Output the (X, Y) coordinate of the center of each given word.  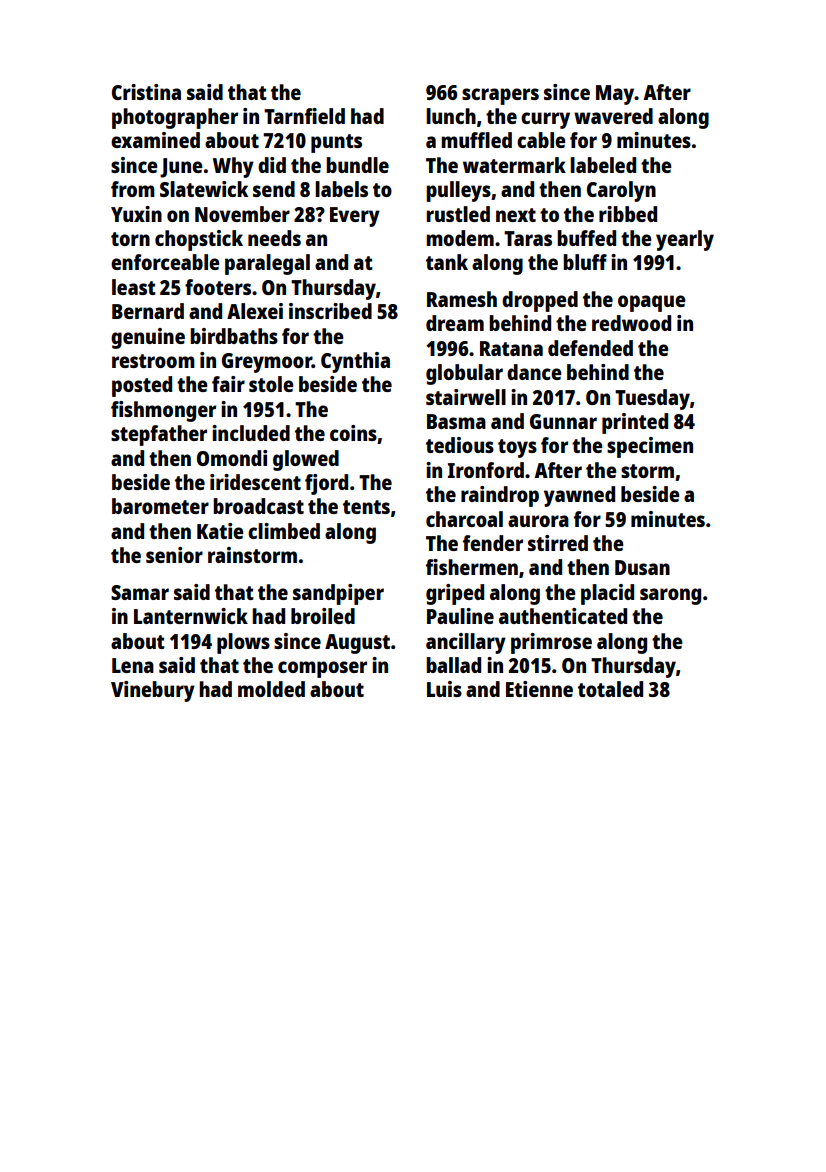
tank (447, 262)
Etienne (539, 689)
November (242, 214)
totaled (610, 689)
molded (271, 689)
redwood (631, 323)
